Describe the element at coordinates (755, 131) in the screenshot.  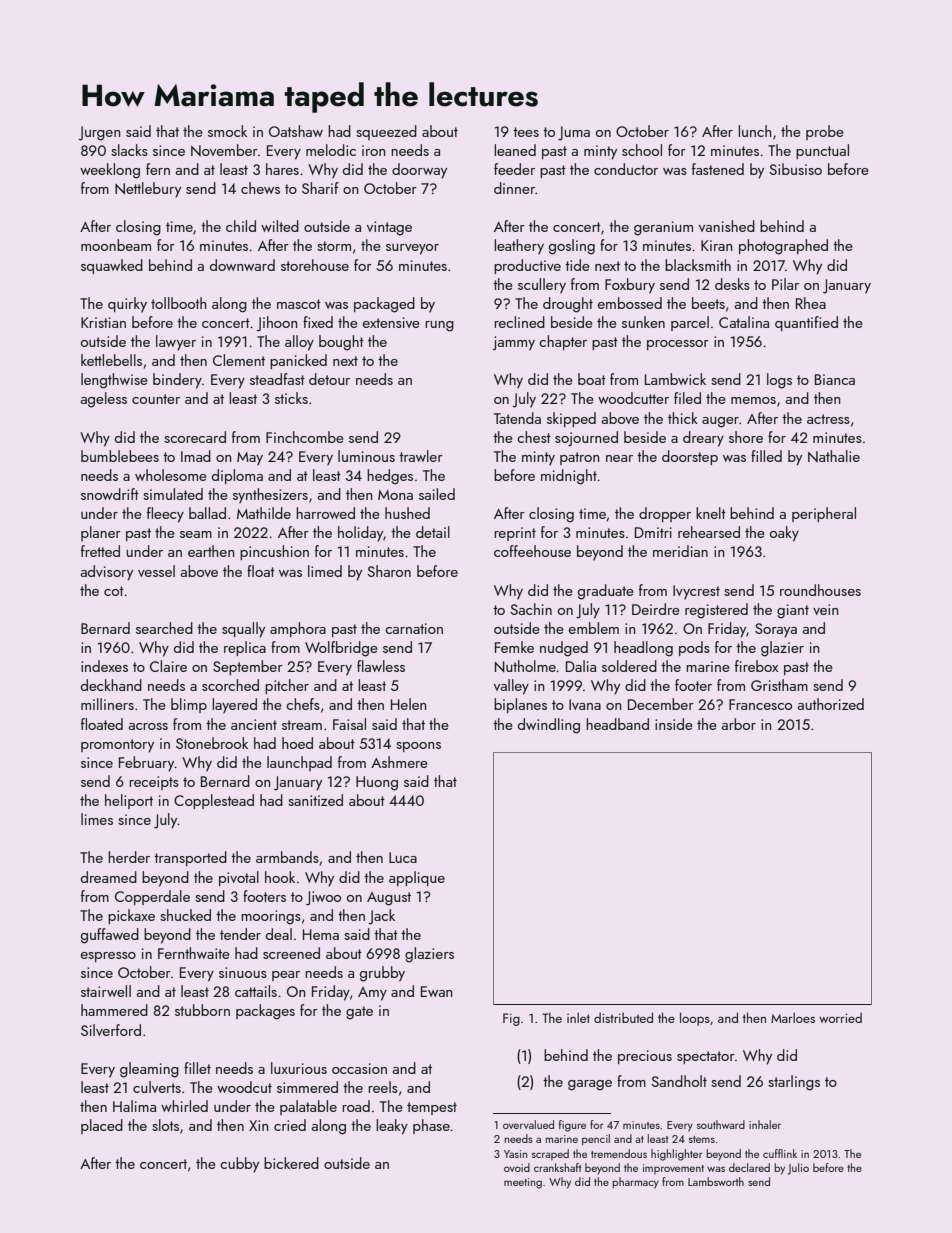
I see `lunch` at that location.
